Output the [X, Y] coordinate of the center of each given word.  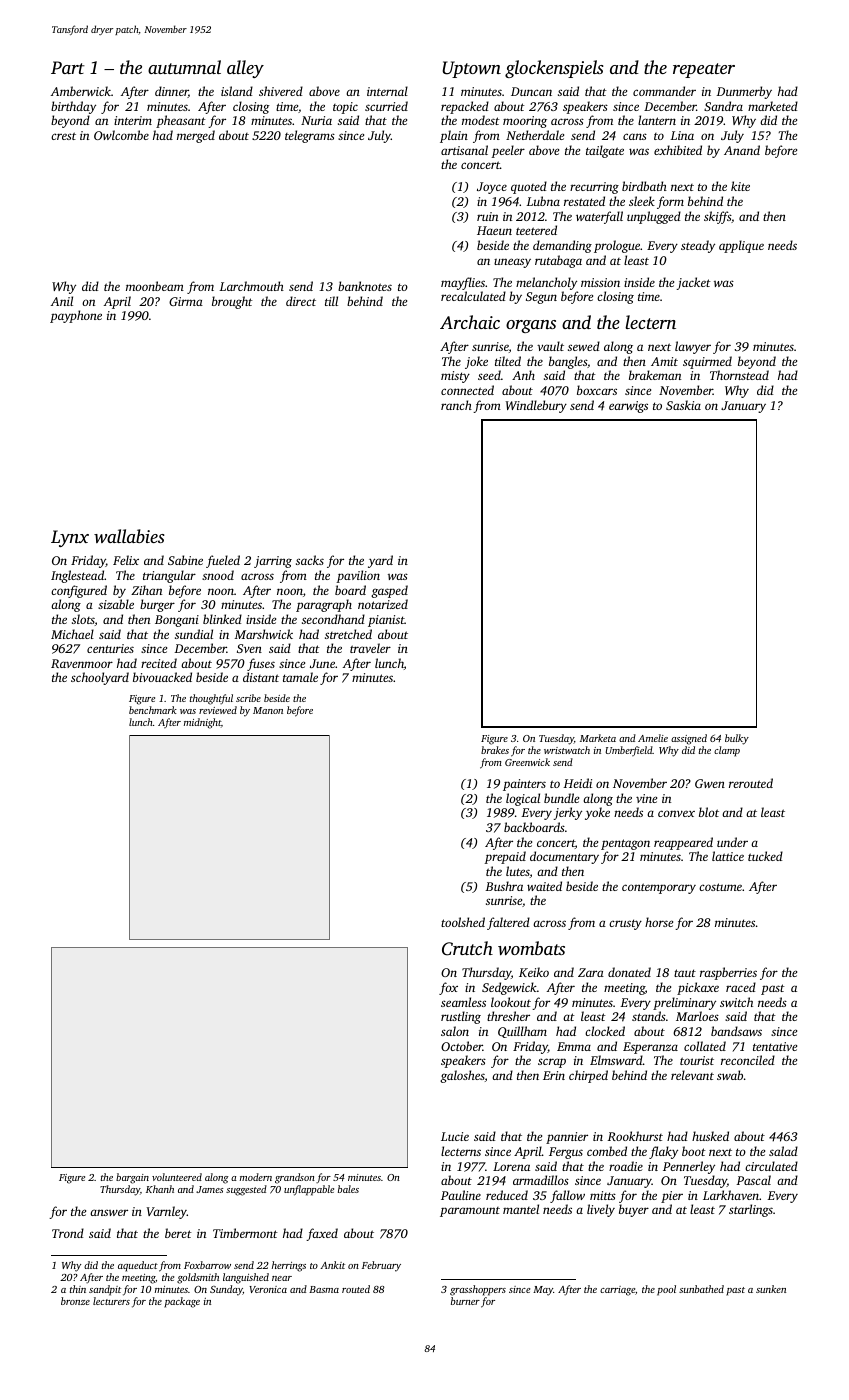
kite [740, 186]
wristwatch [567, 750]
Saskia [683, 405]
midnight [202, 723]
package [182, 1302]
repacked [465, 107]
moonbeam [155, 286]
